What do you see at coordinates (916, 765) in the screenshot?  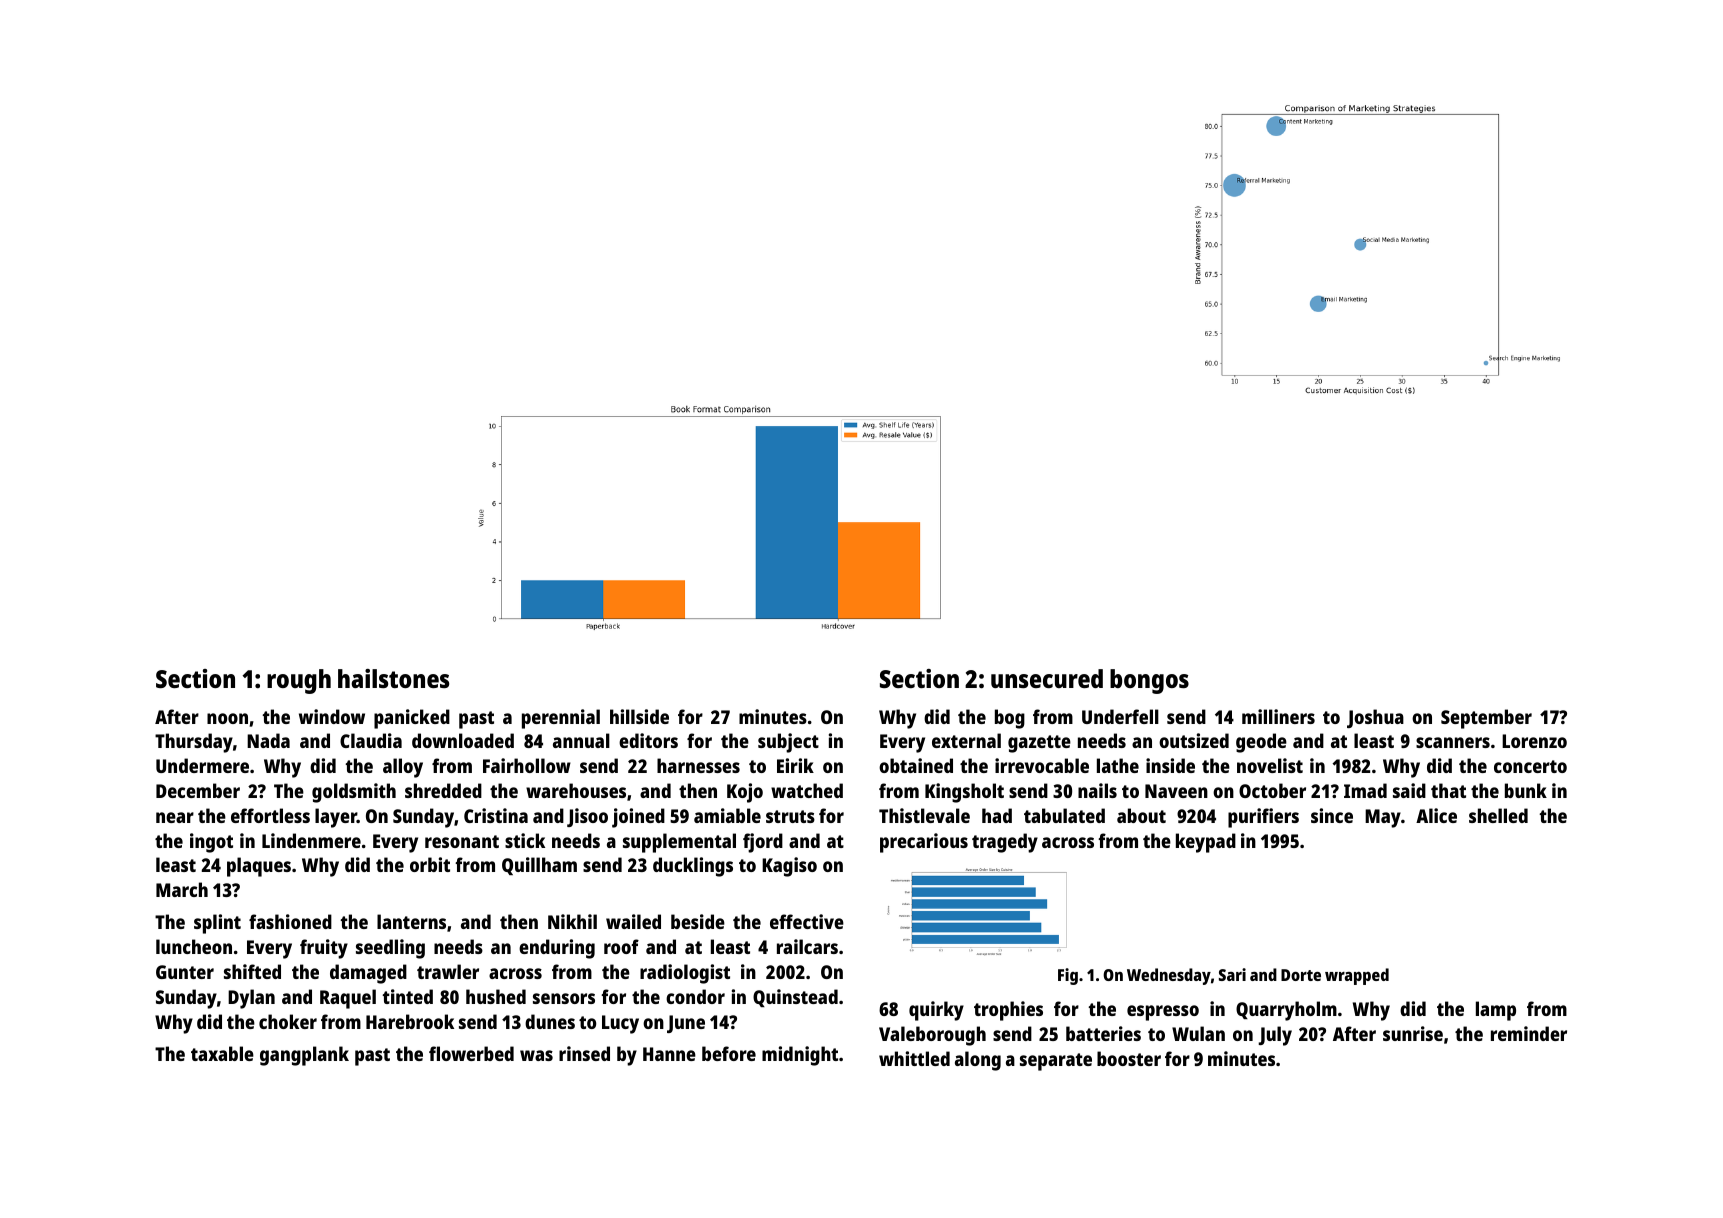 I see `obtained` at bounding box center [916, 765].
